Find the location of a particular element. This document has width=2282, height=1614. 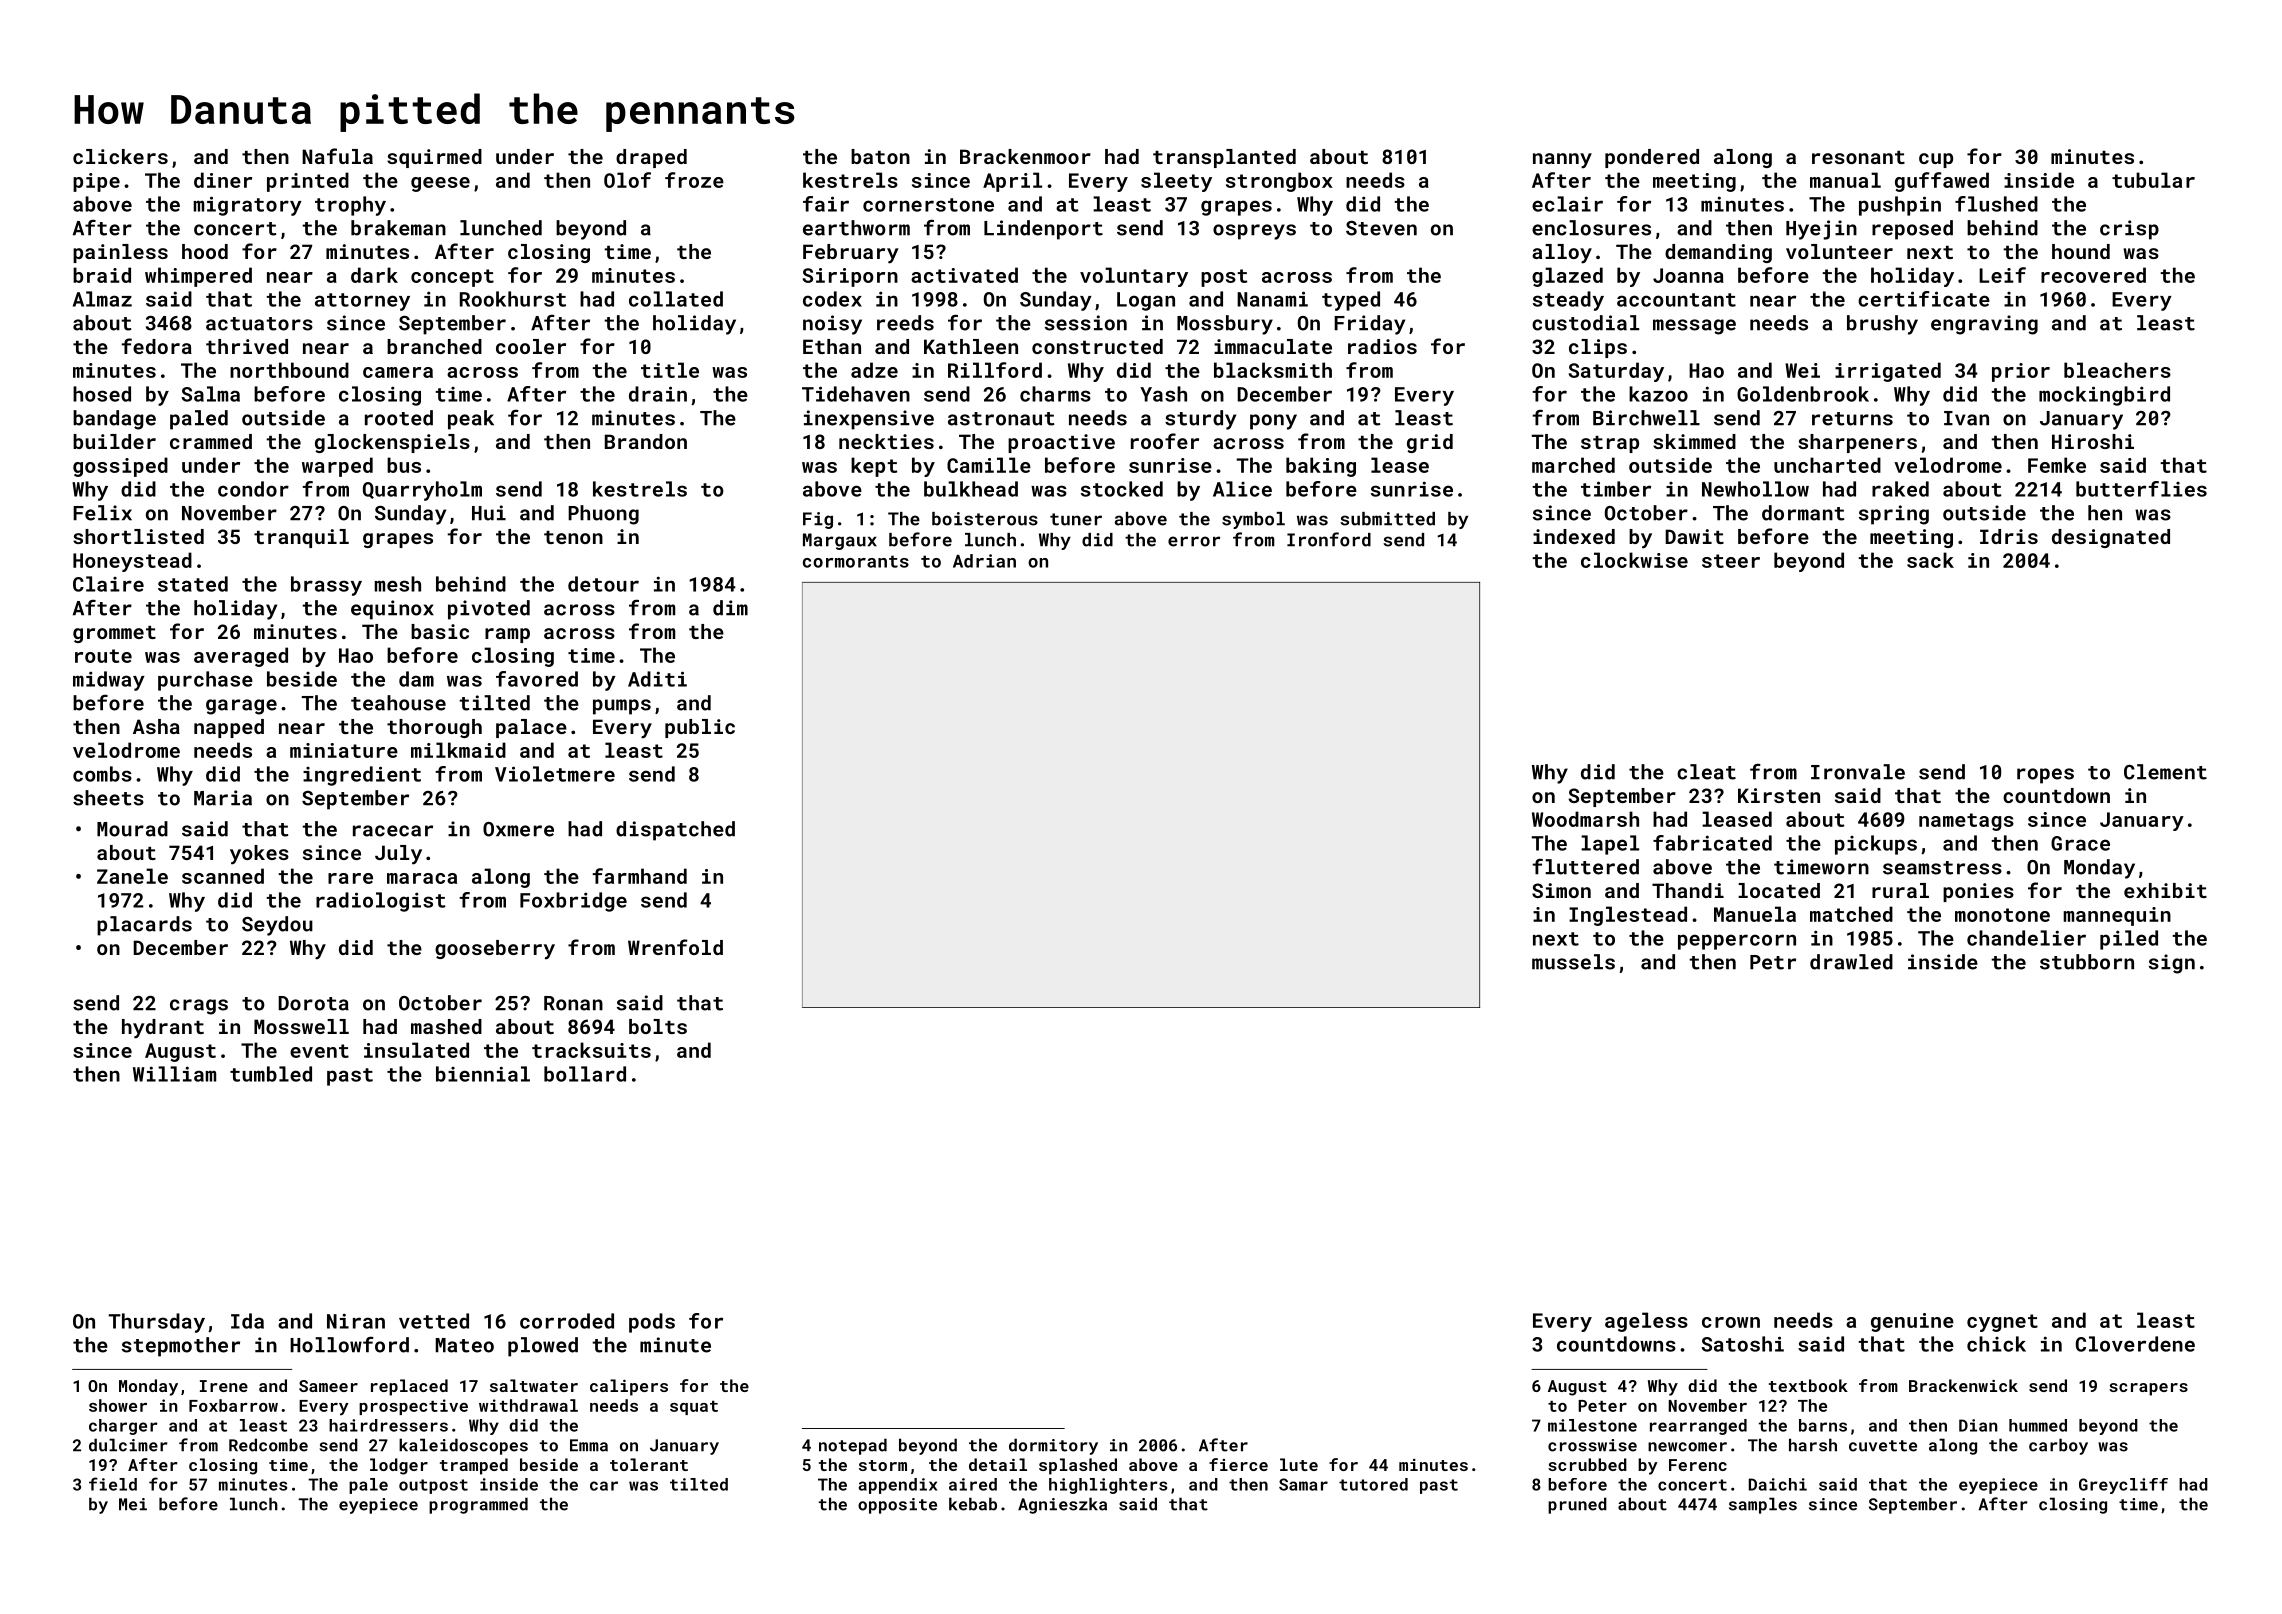

resonant is located at coordinates (1858, 157).
